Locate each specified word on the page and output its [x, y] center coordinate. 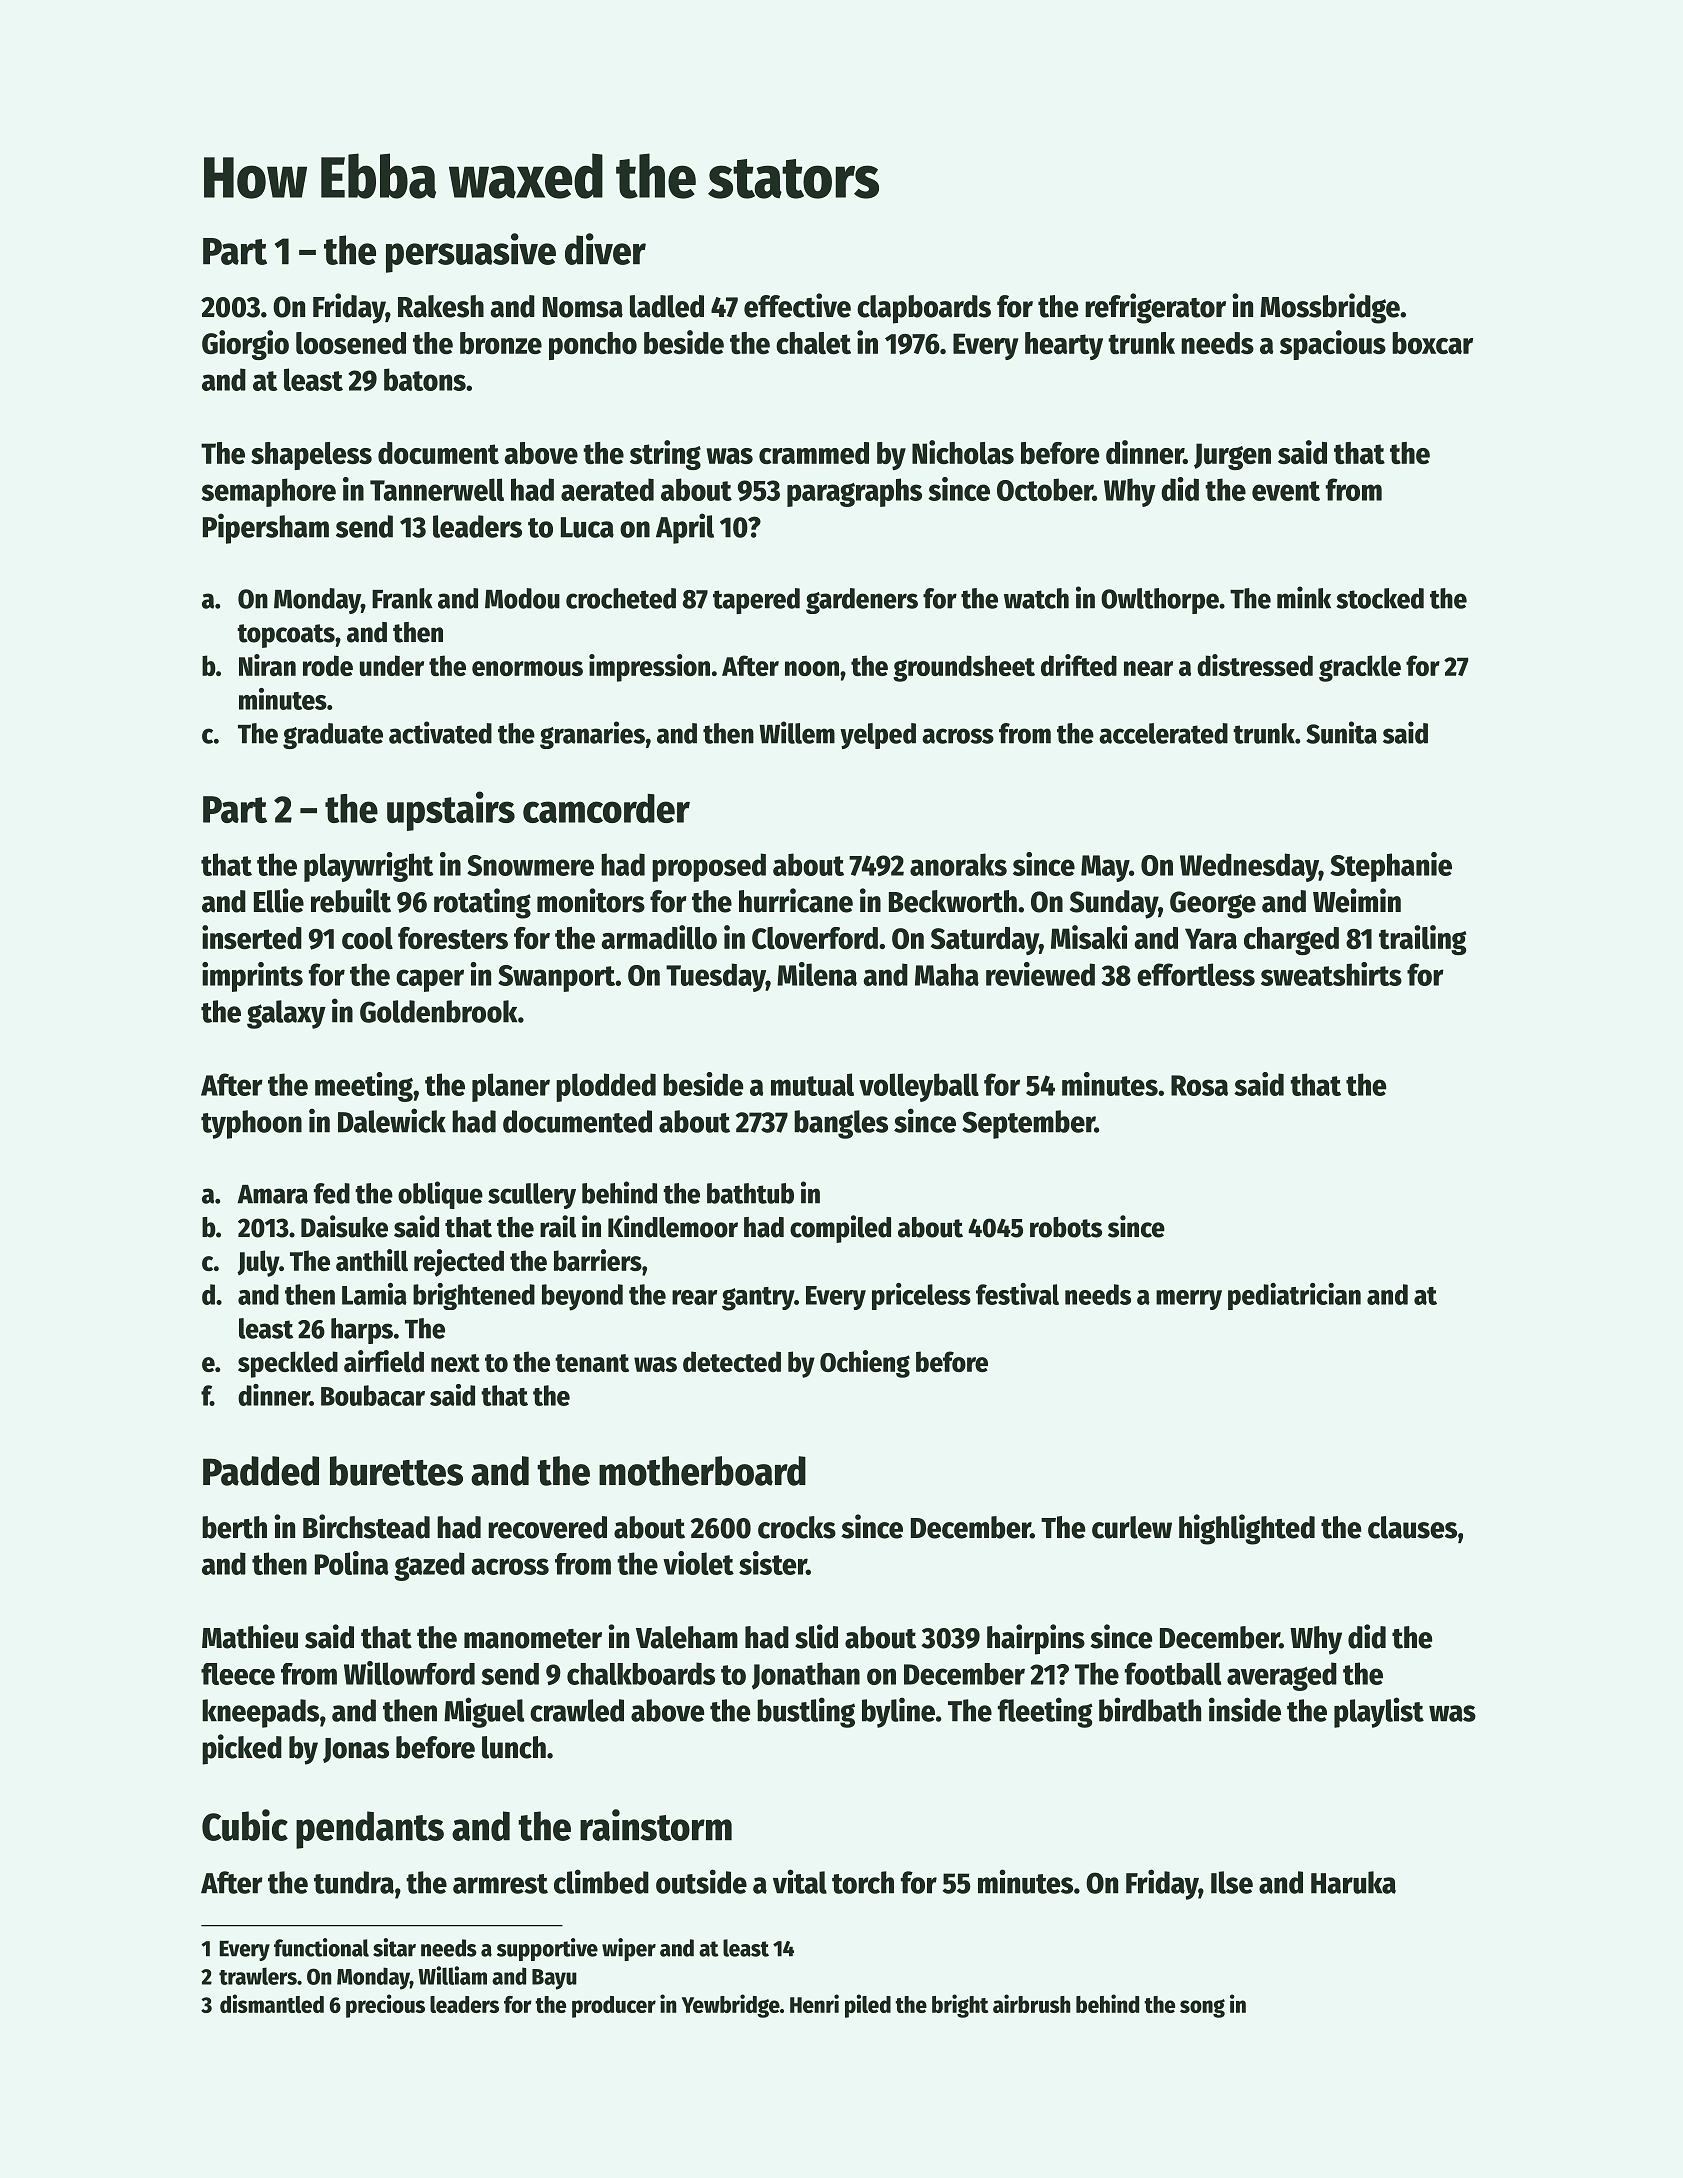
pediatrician [1294, 1296]
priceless [921, 1296]
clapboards [924, 309]
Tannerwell [437, 489]
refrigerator [1155, 308]
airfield [384, 1361]
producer [614, 2007]
